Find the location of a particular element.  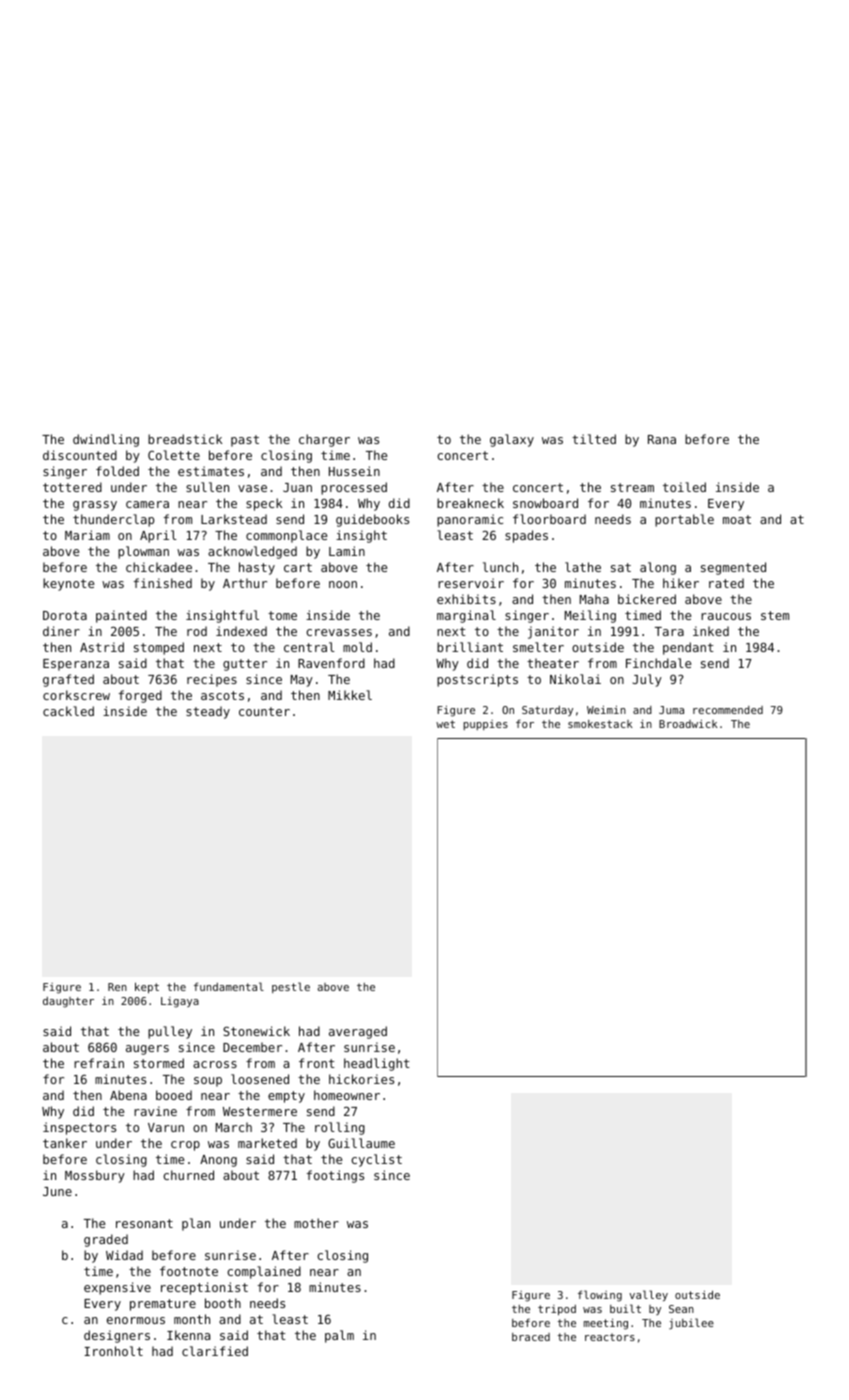

headlight is located at coordinates (377, 1064).
